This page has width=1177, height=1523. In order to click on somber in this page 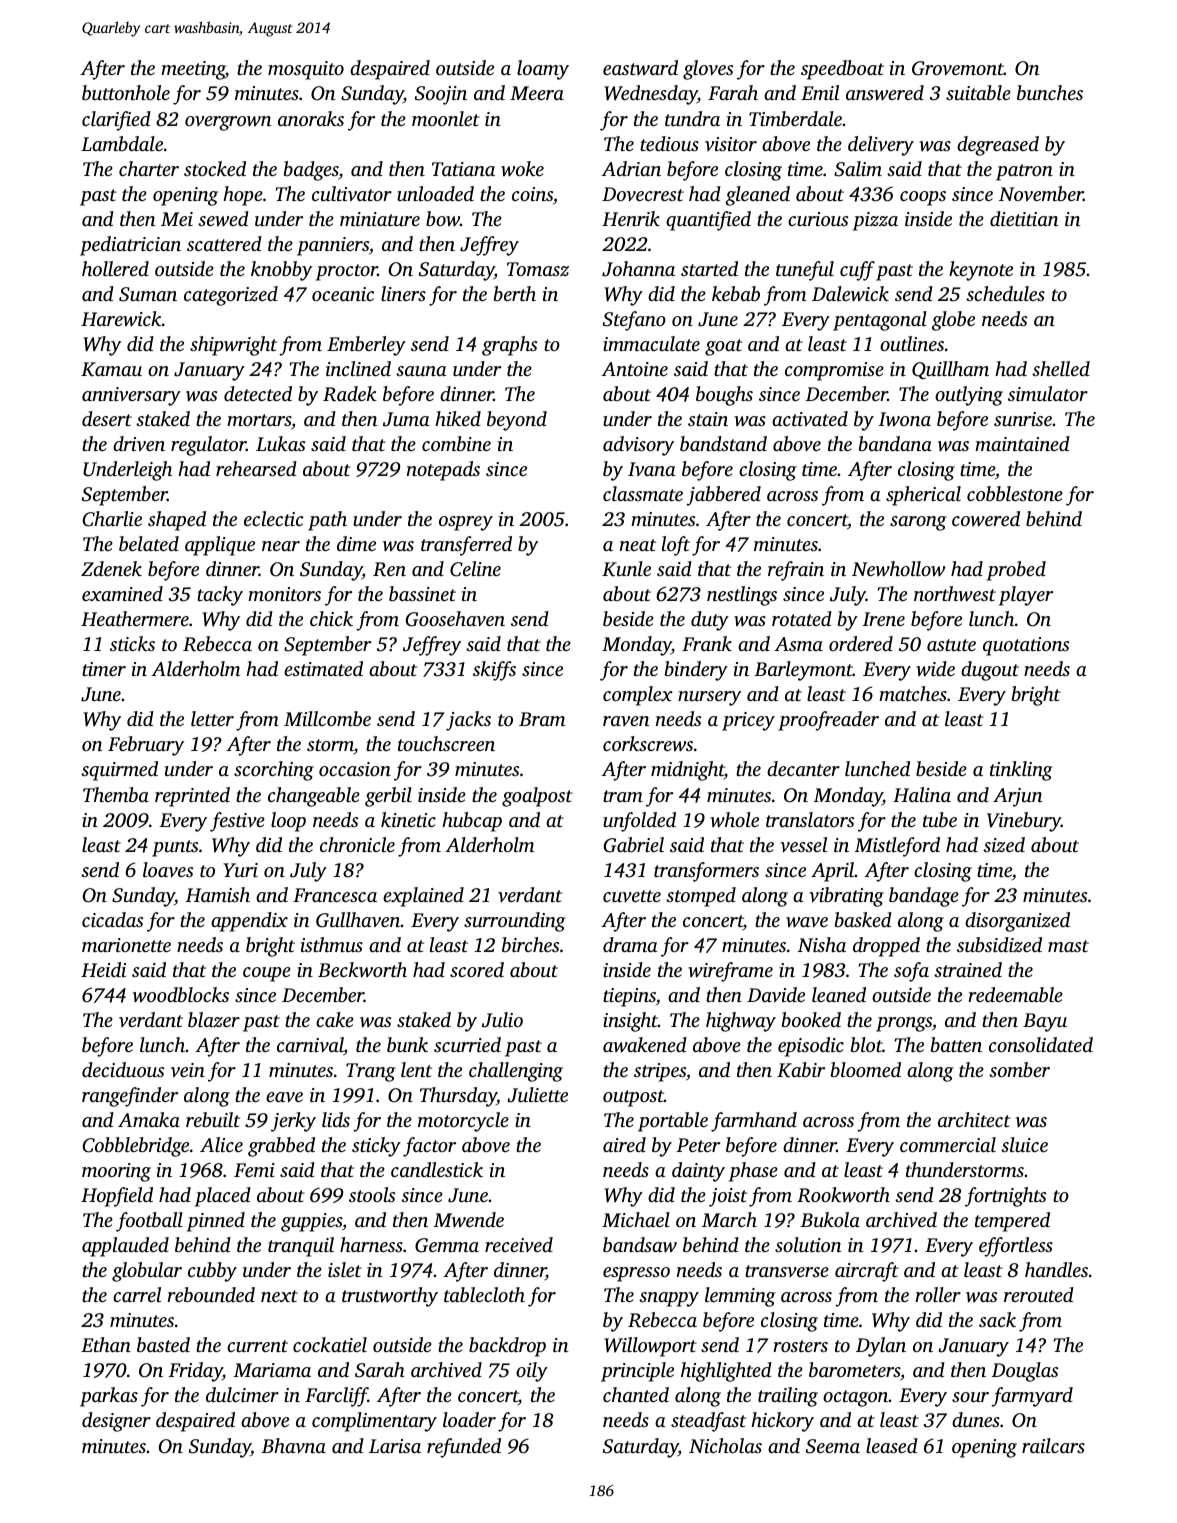, I will do `click(1019, 1069)`.
